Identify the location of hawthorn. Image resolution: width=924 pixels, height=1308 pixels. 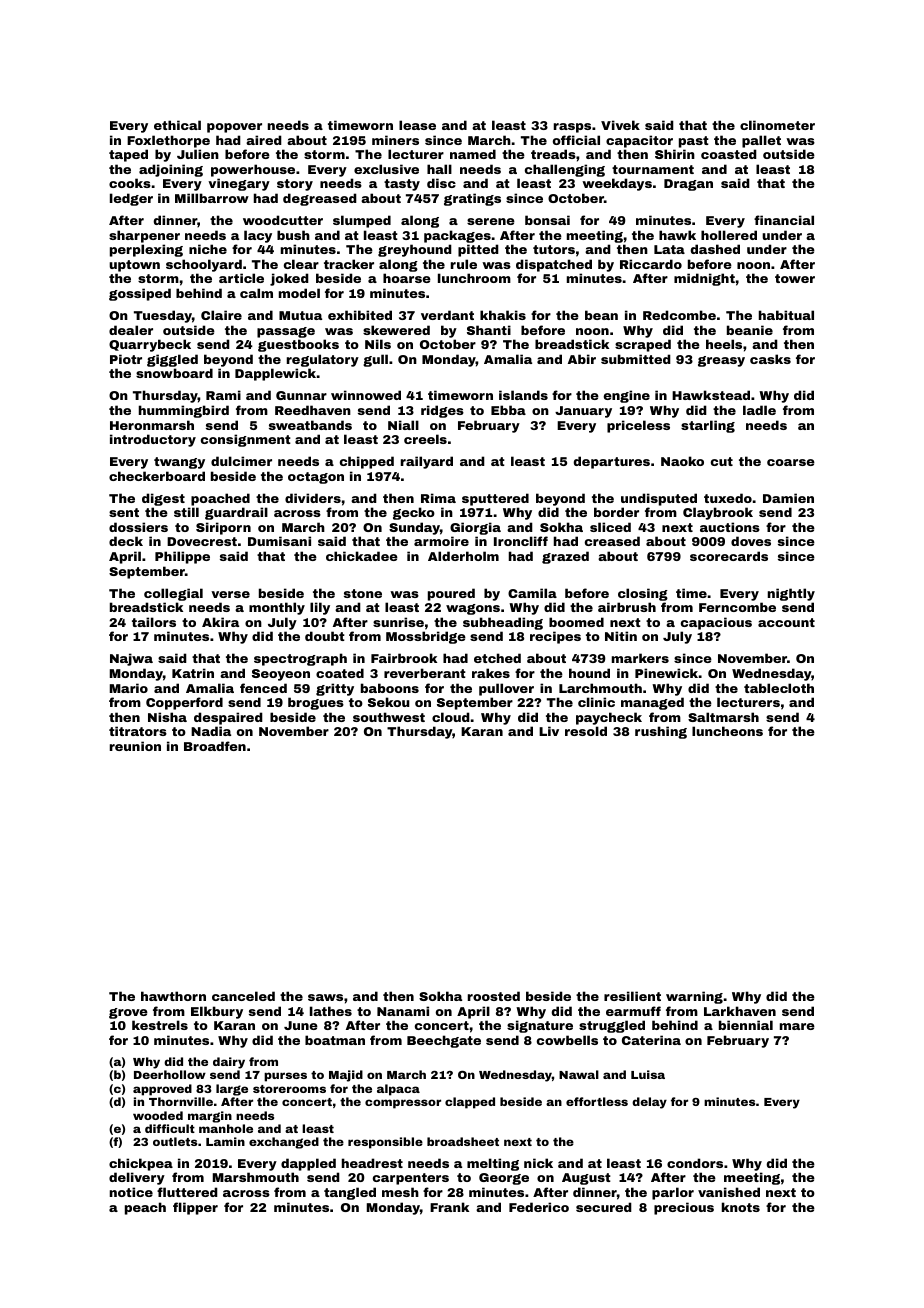
(173, 996).
